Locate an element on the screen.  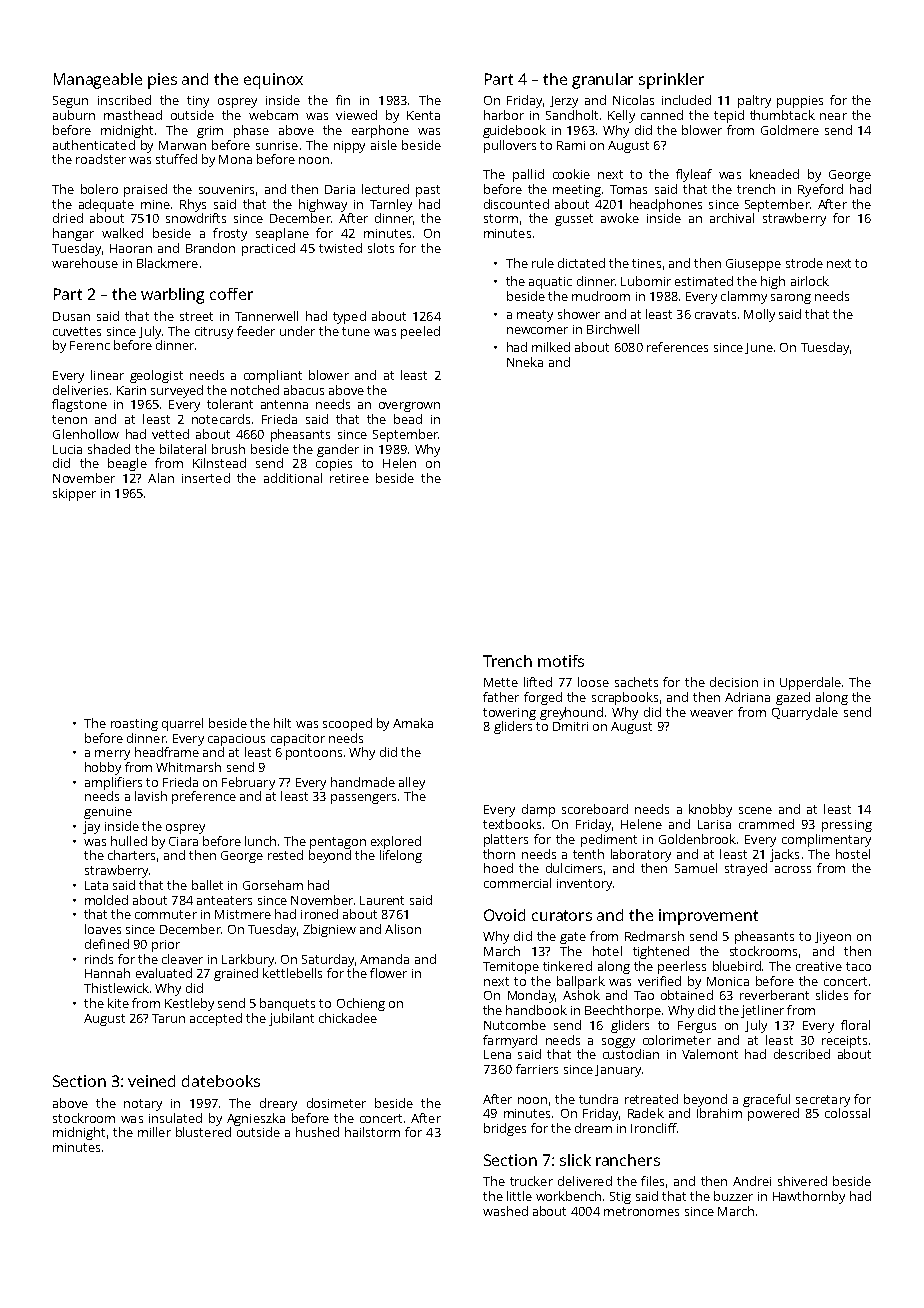
farriers is located at coordinates (537, 1069).
